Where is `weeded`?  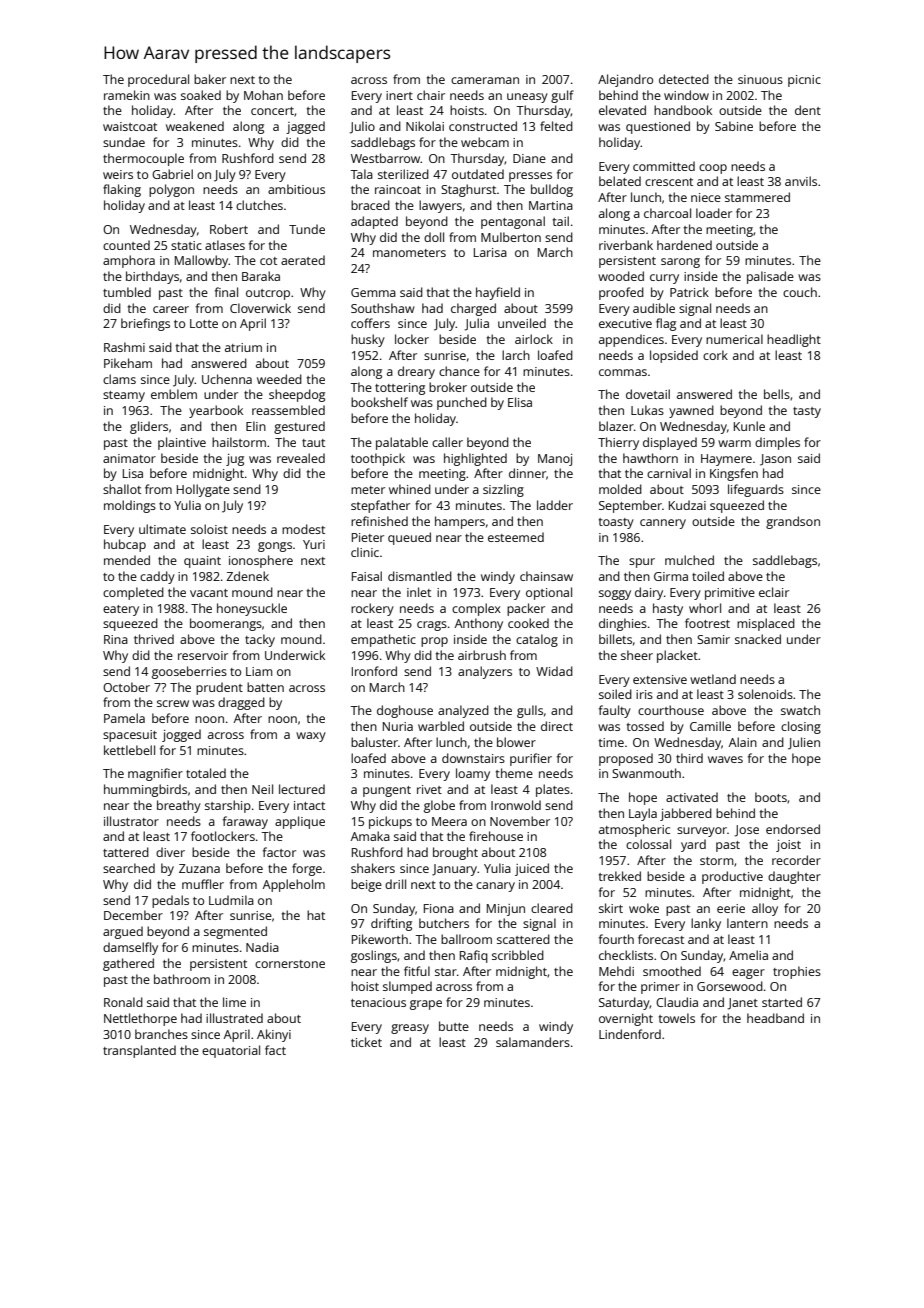 weeded is located at coordinates (279, 379).
